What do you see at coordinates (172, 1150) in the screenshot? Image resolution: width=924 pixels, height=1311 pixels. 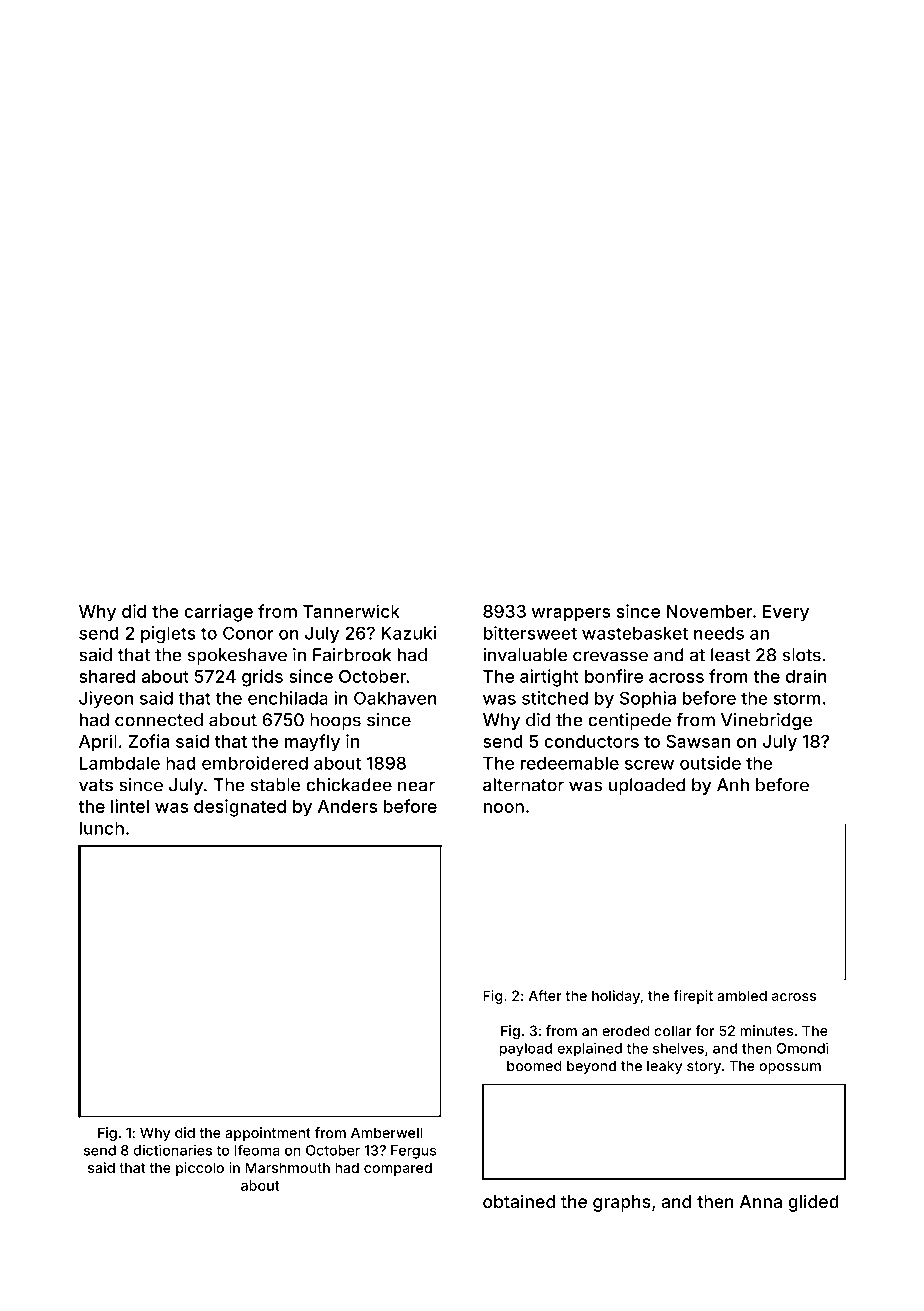 I see `dictionaries` at bounding box center [172, 1150].
